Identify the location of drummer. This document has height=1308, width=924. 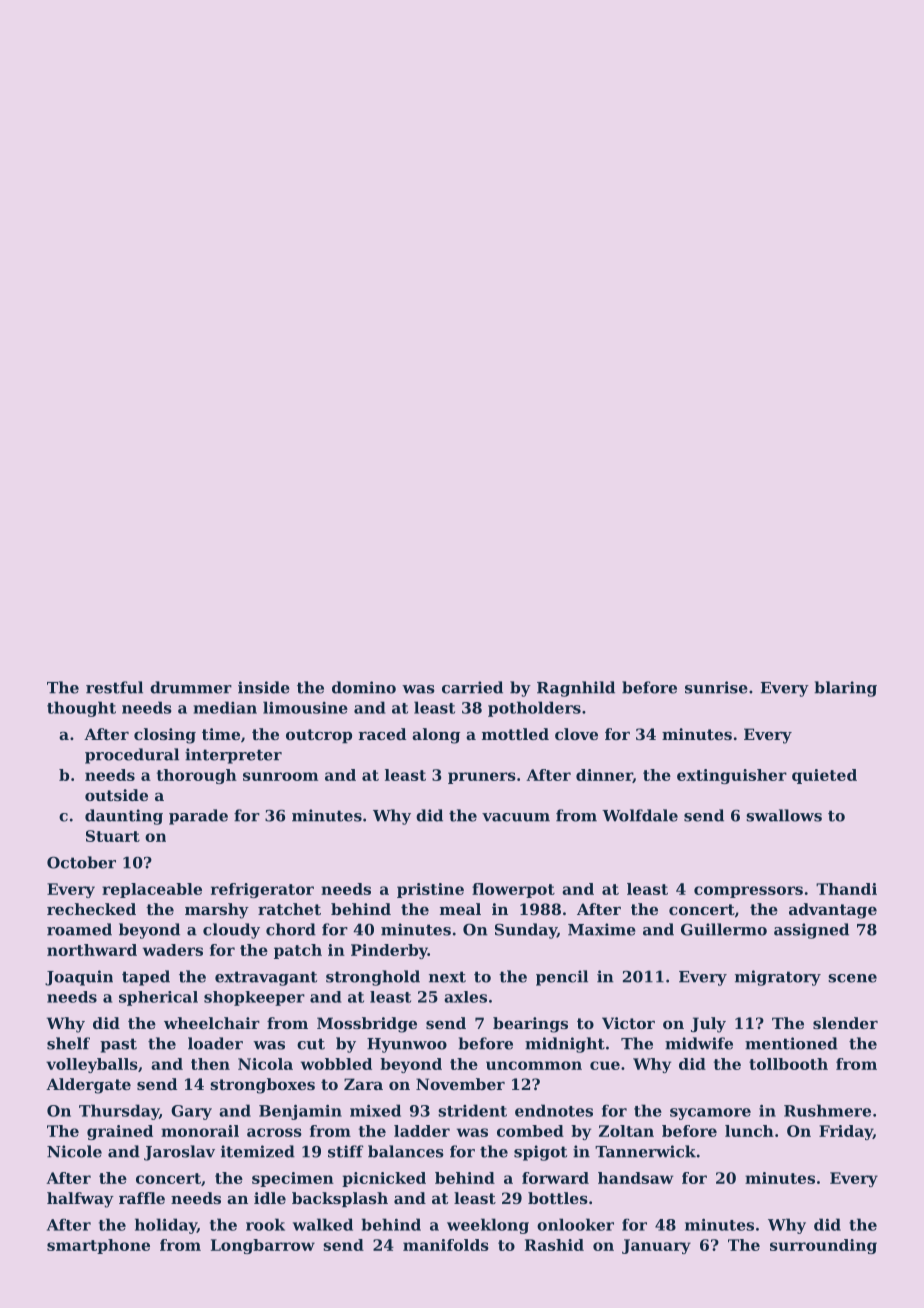
(191, 687).
